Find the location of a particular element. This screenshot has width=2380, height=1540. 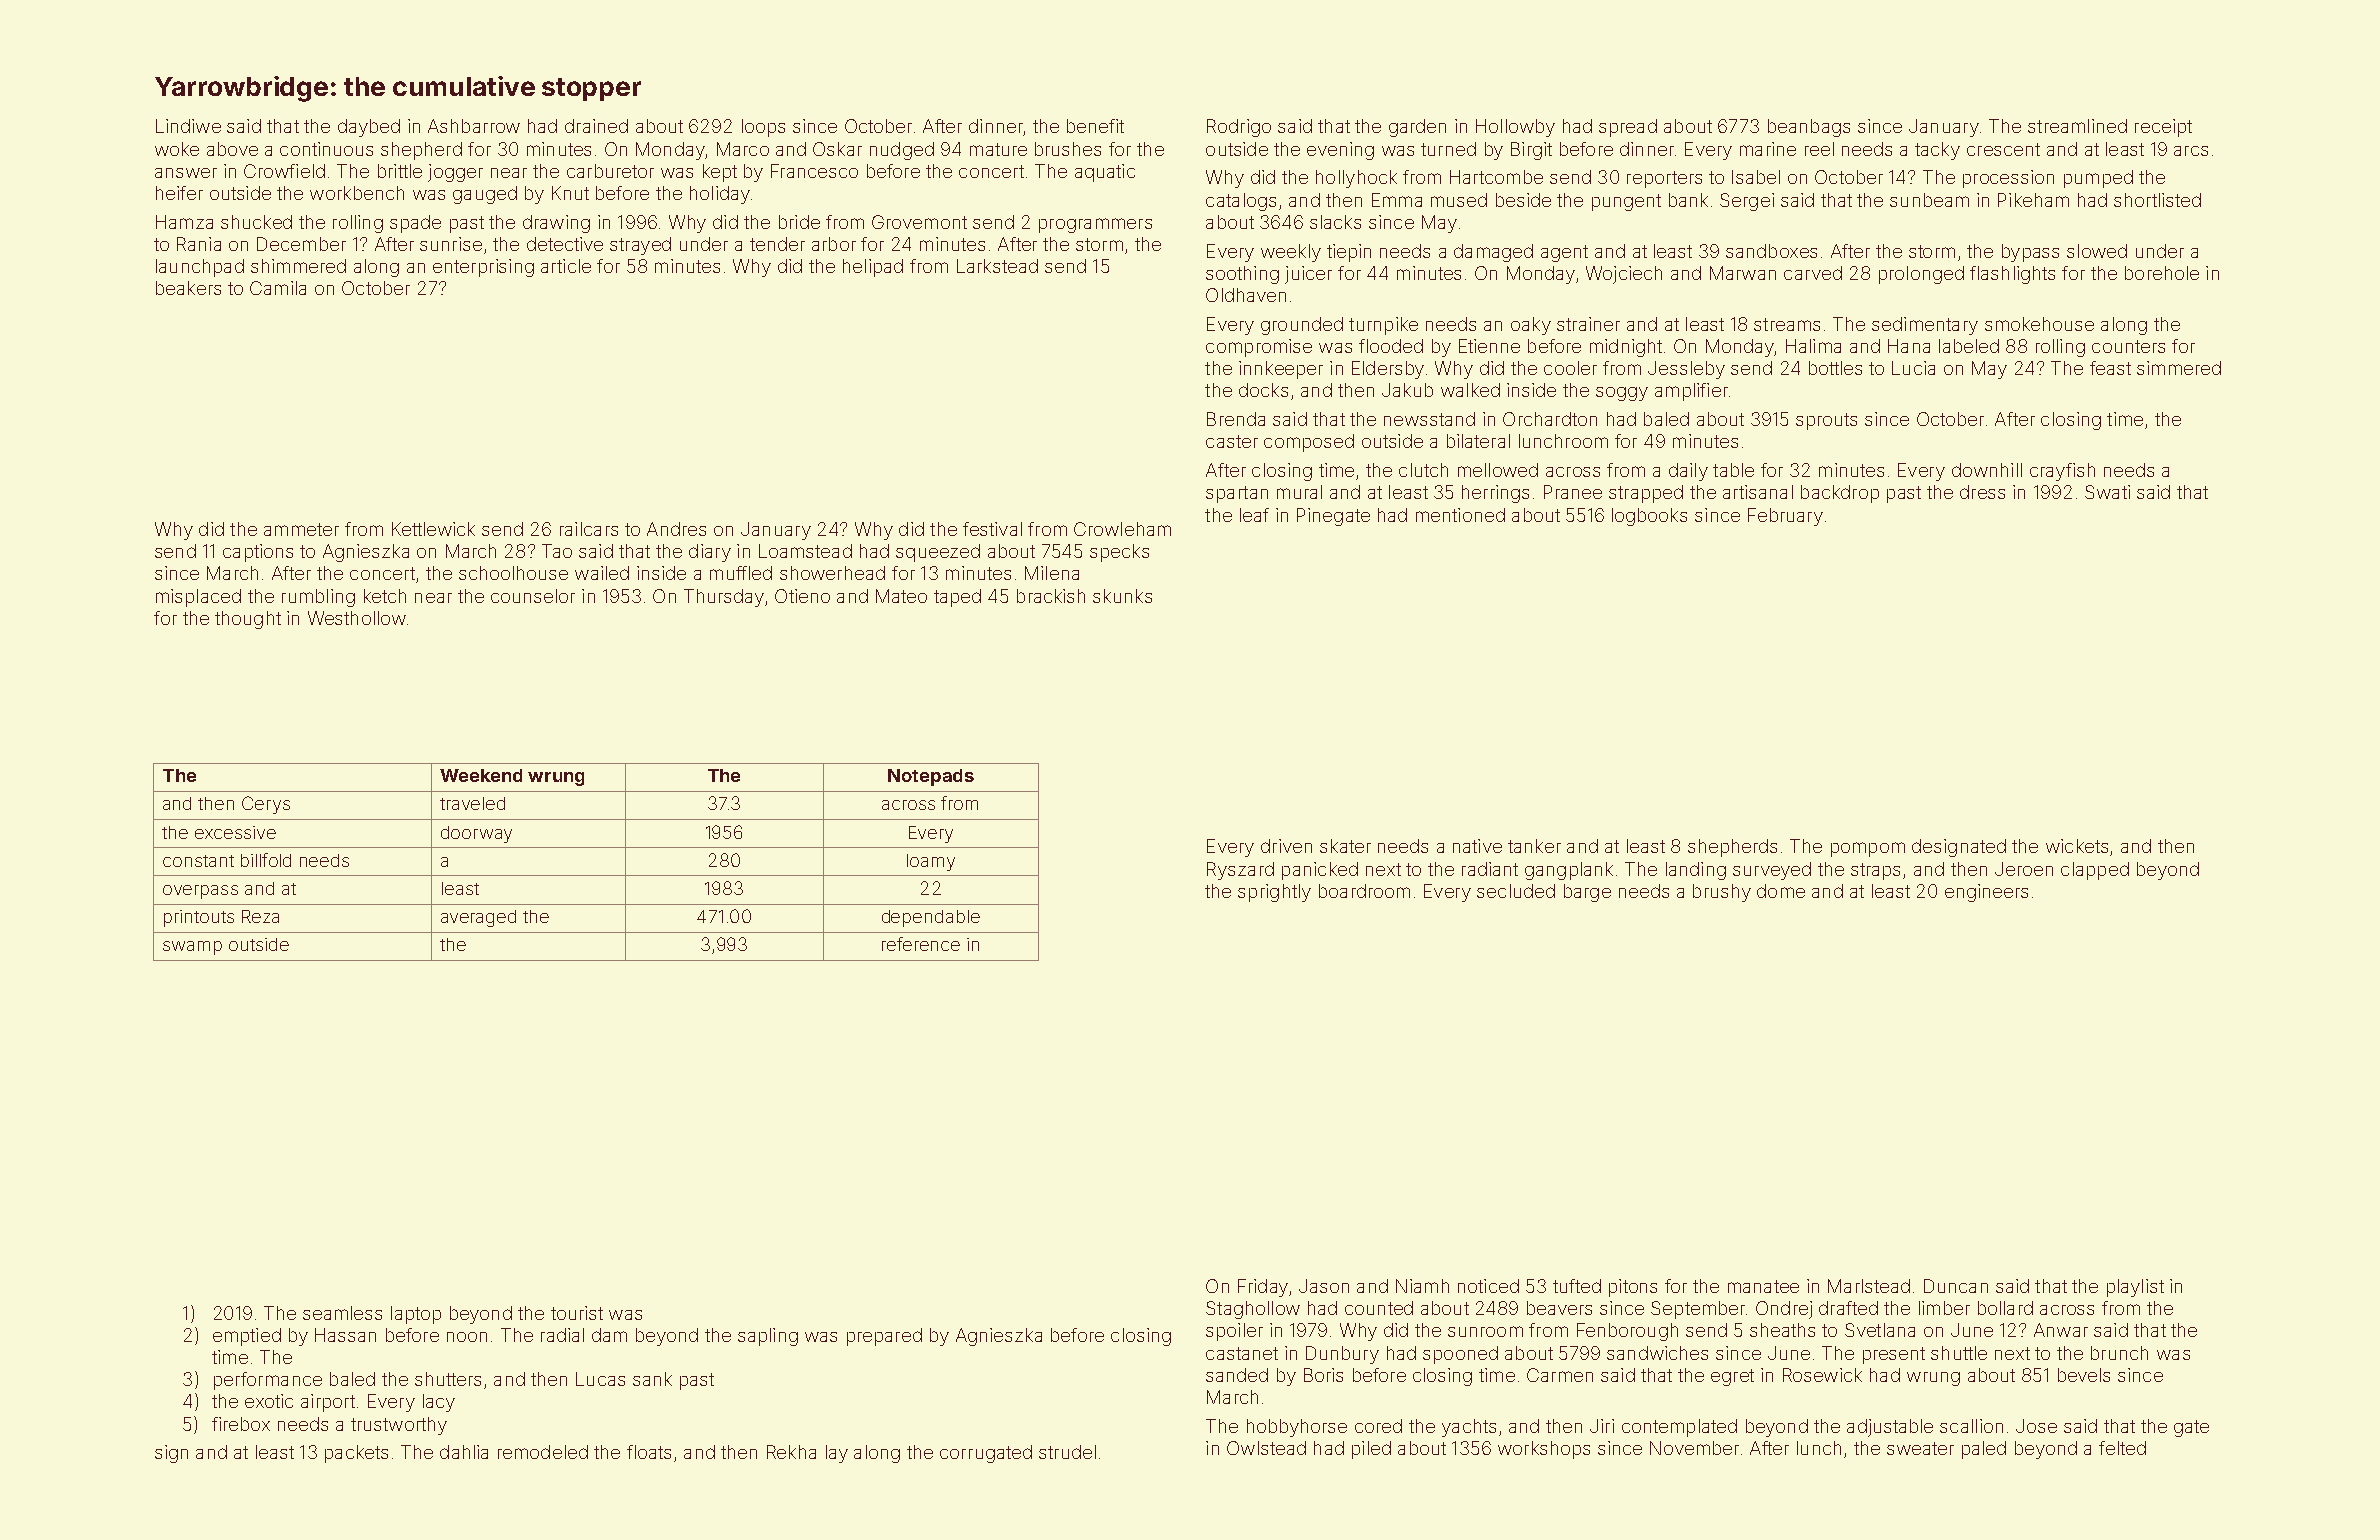

Swati is located at coordinates (2107, 492).
